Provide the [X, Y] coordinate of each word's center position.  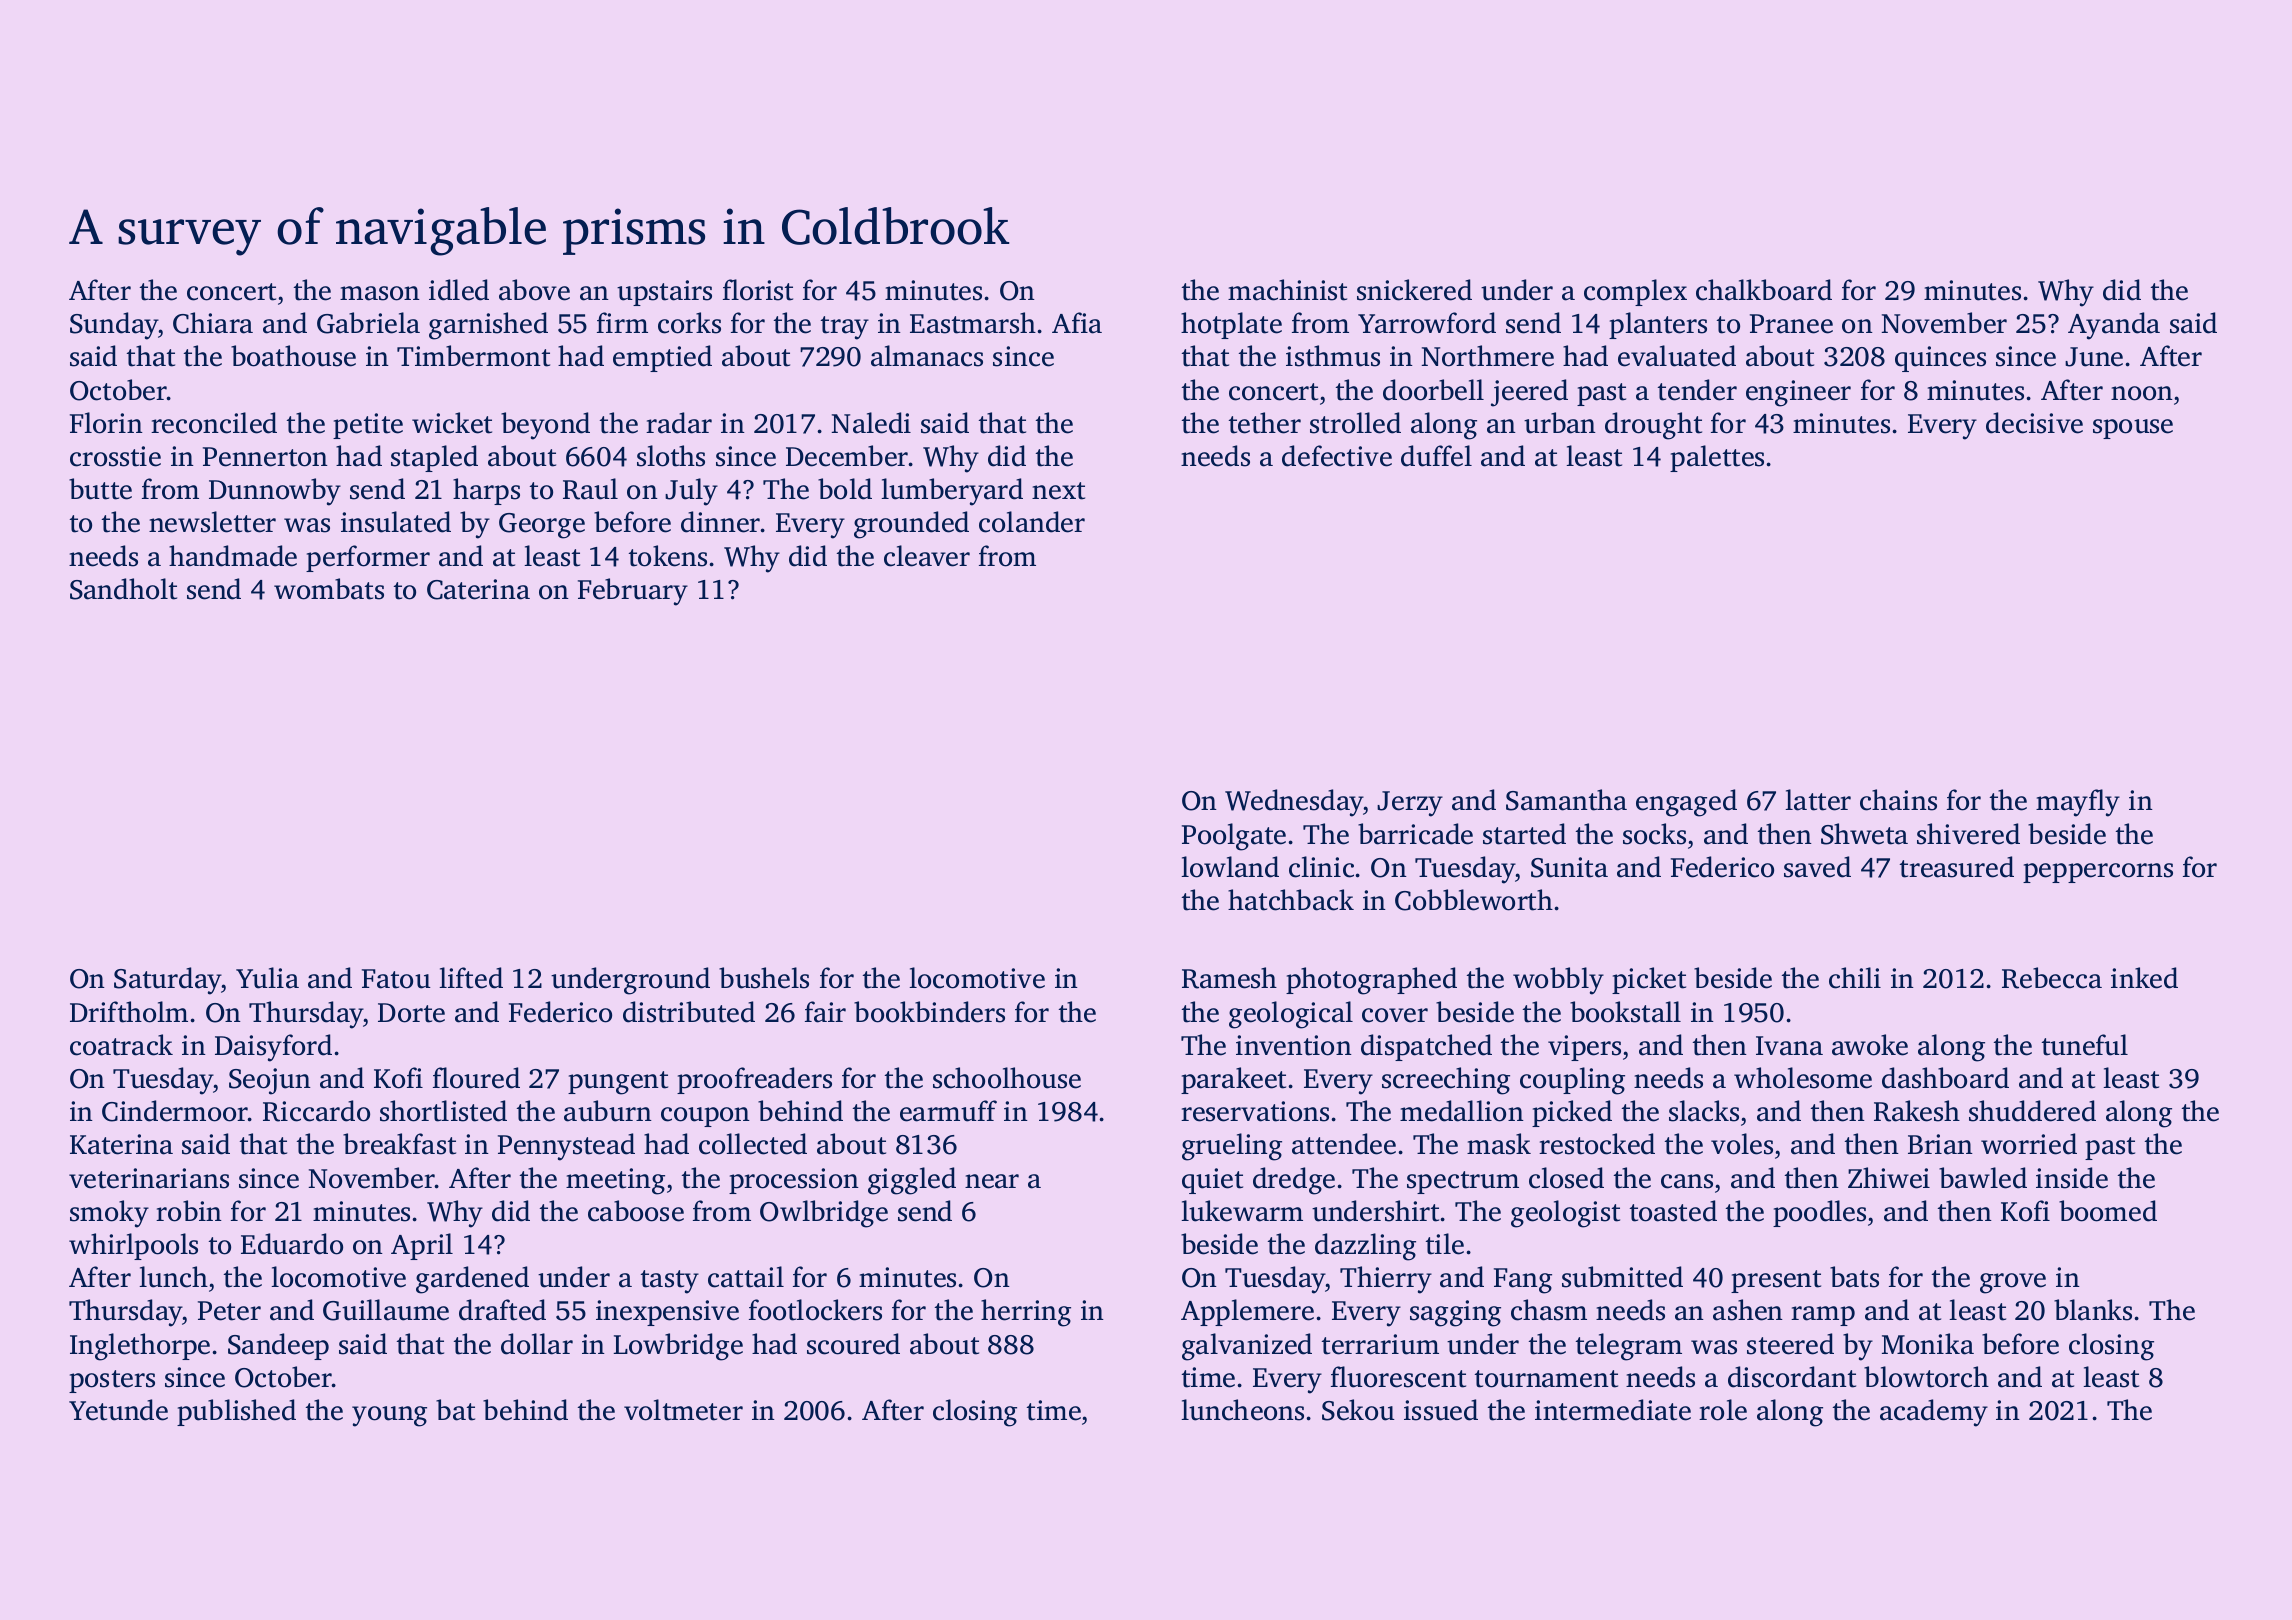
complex [1635, 292]
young [389, 1416]
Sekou [1358, 1410]
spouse [2133, 429]
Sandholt [123, 589]
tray [845, 328]
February [633, 592]
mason [380, 293]
